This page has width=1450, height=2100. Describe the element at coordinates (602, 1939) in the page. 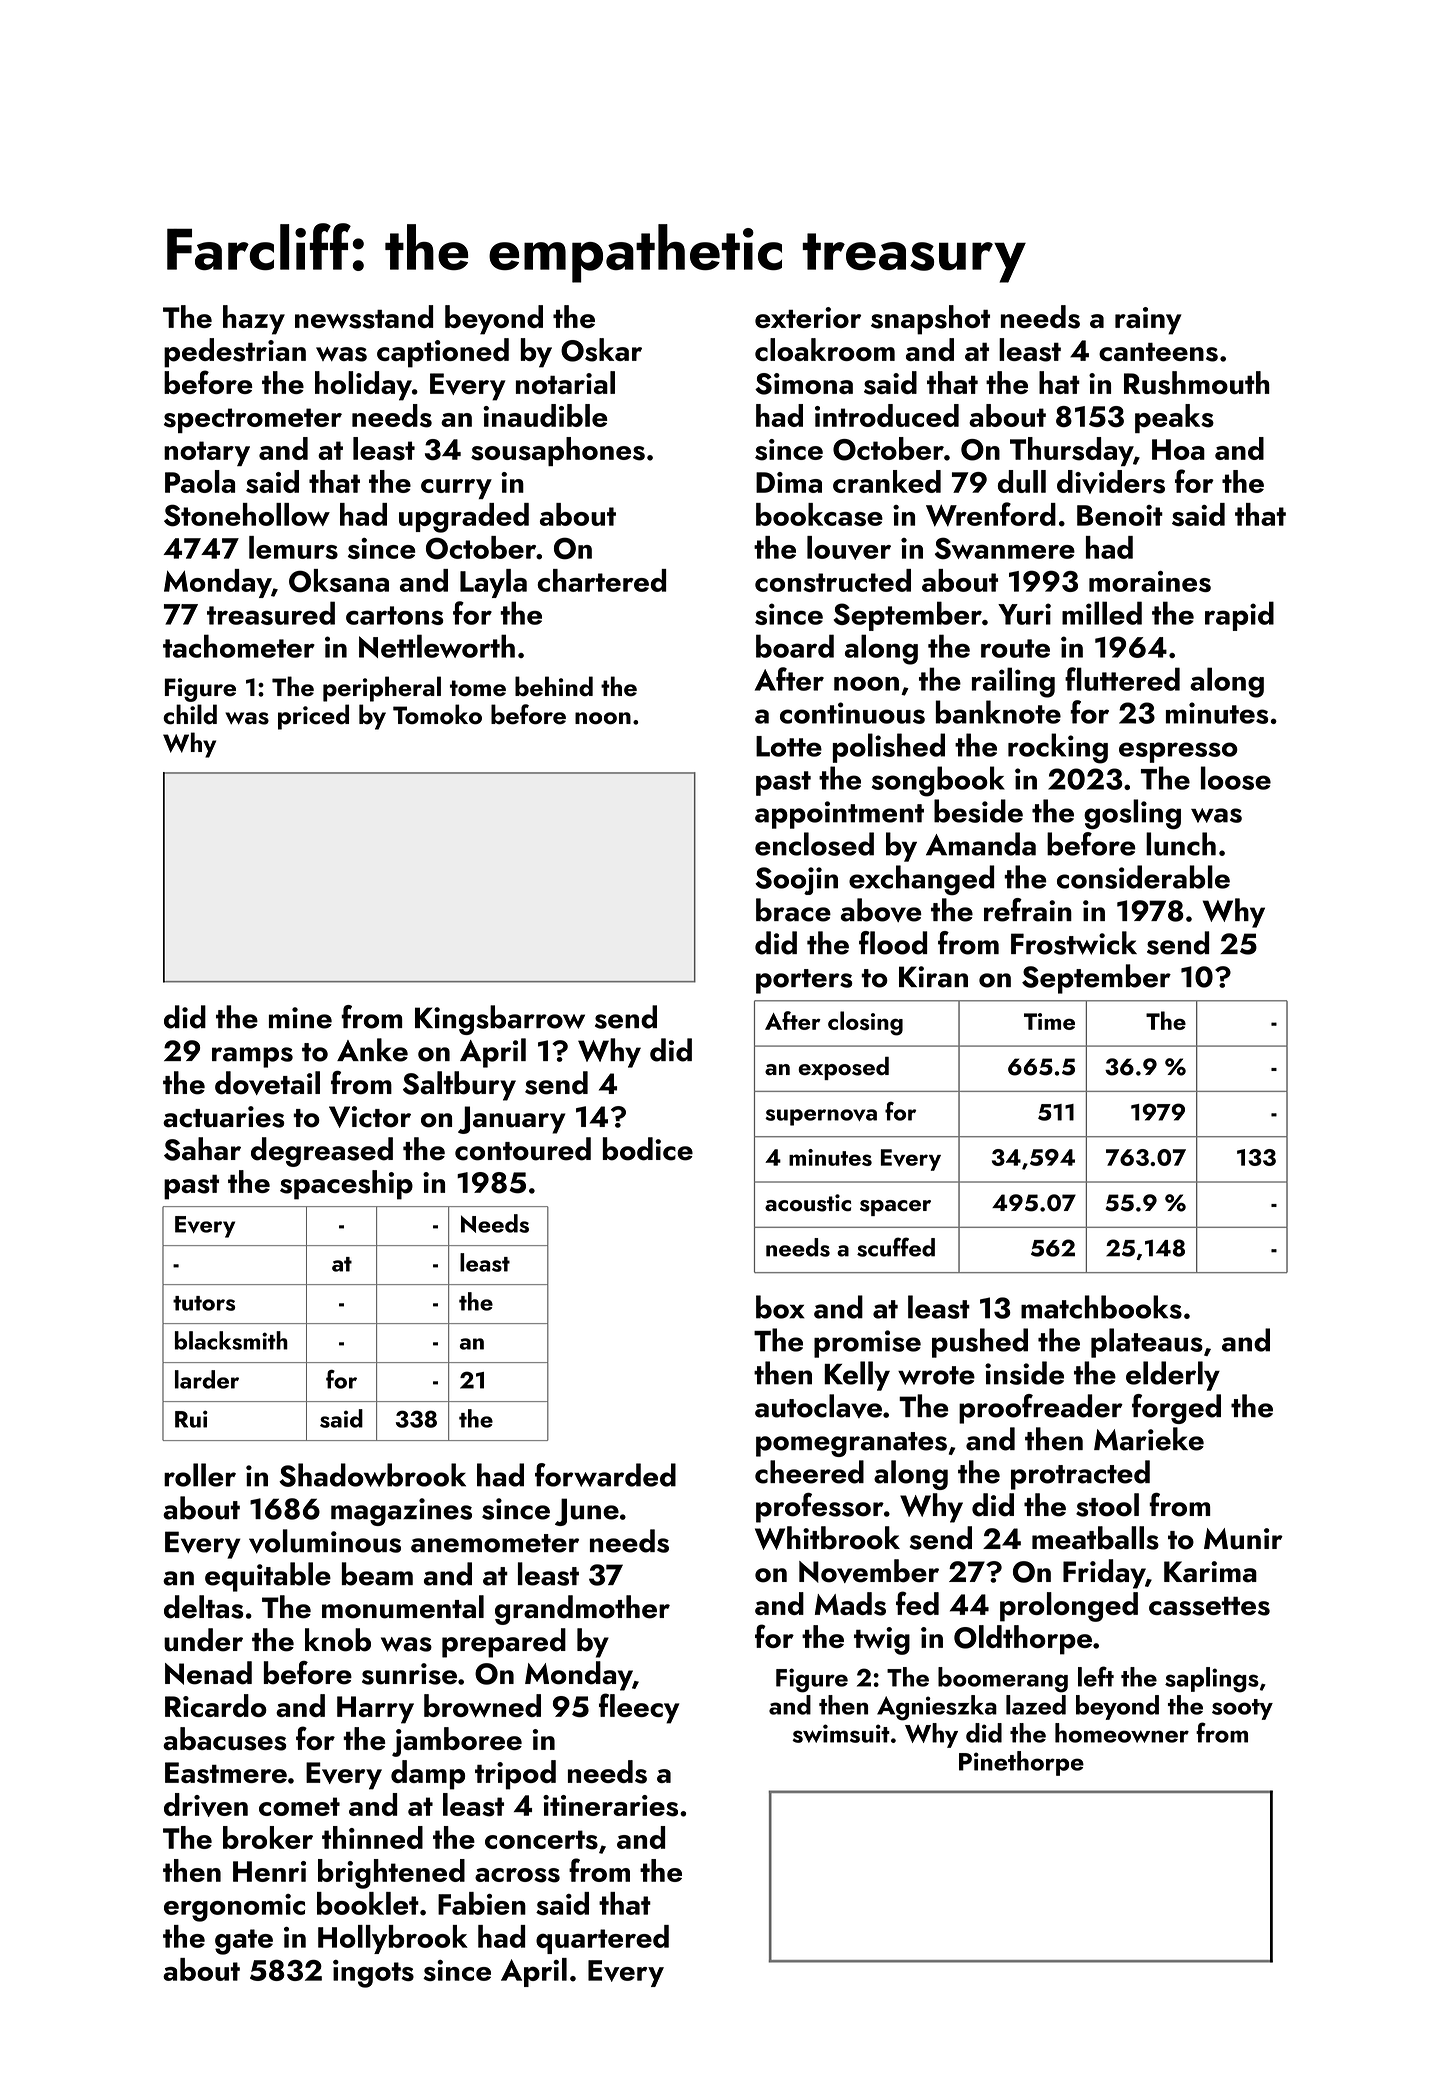

I see `quartered` at that location.
